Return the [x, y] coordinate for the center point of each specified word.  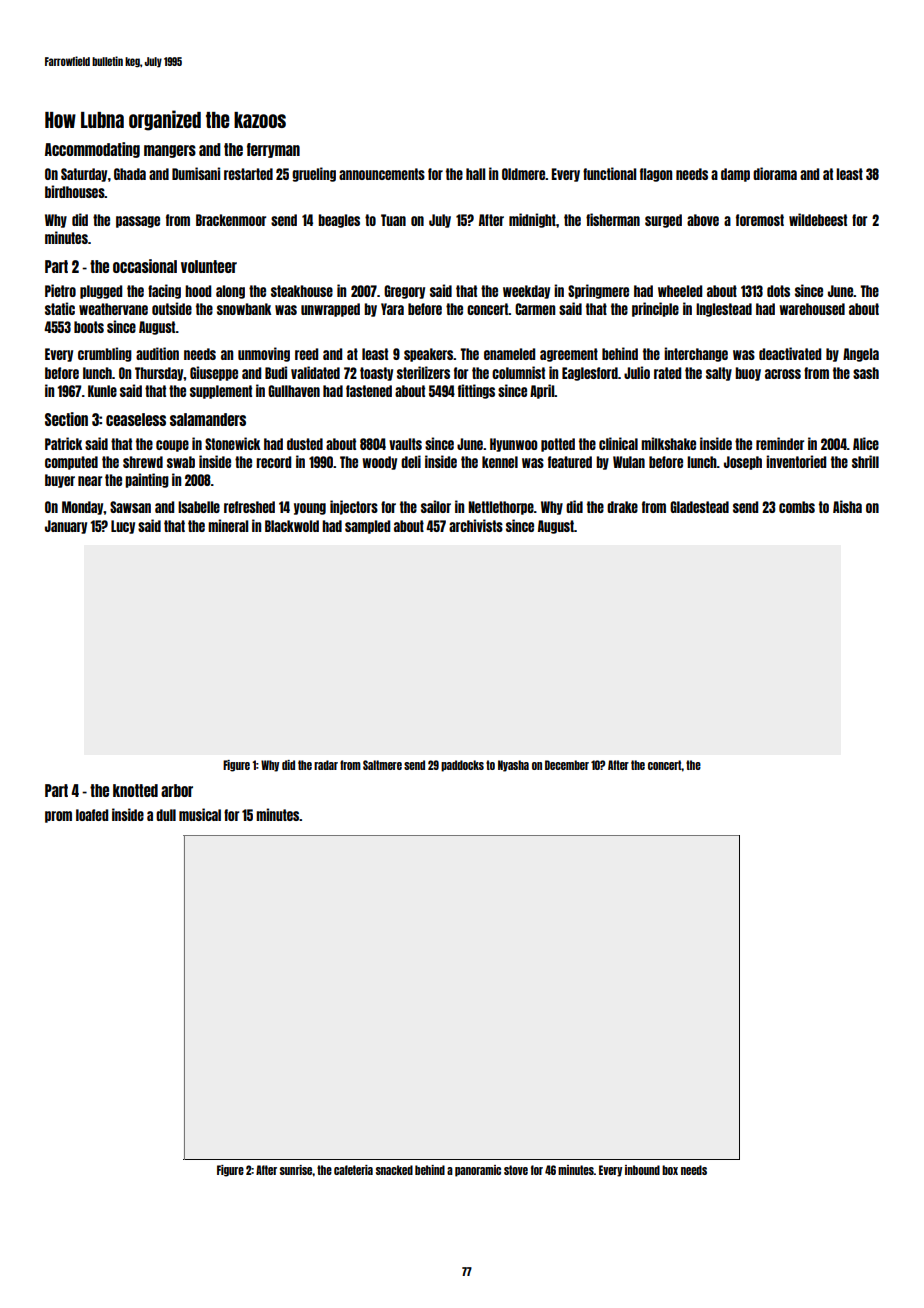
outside [172, 308]
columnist [518, 372]
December [567, 765]
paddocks [462, 766]
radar [326, 765]
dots [778, 291]
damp [735, 175]
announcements [382, 174]
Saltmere [382, 765]
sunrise [296, 1170]
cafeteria [353, 1170]
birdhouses [75, 191]
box [670, 1170]
